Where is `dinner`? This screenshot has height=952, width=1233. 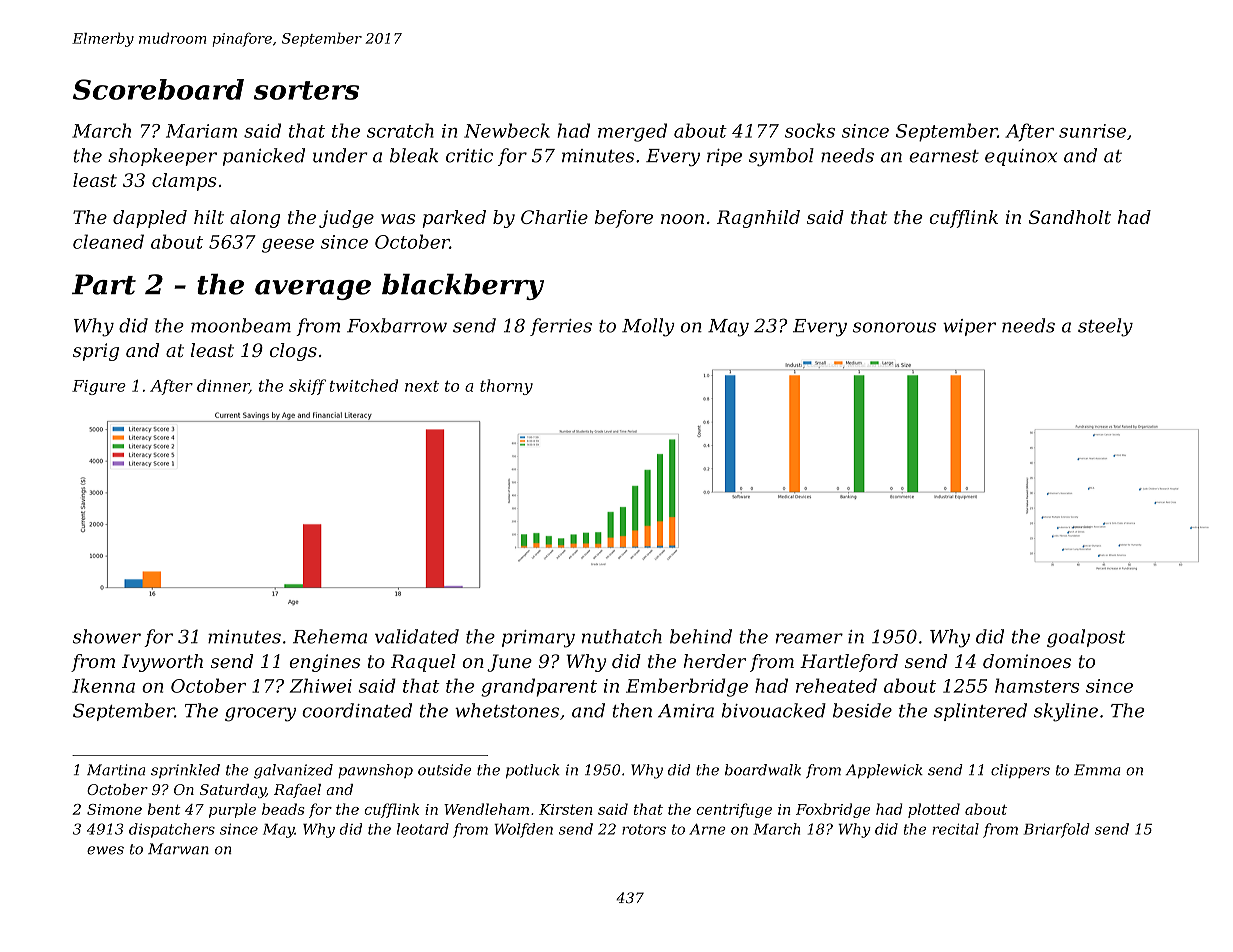 dinner is located at coordinates (223, 386).
